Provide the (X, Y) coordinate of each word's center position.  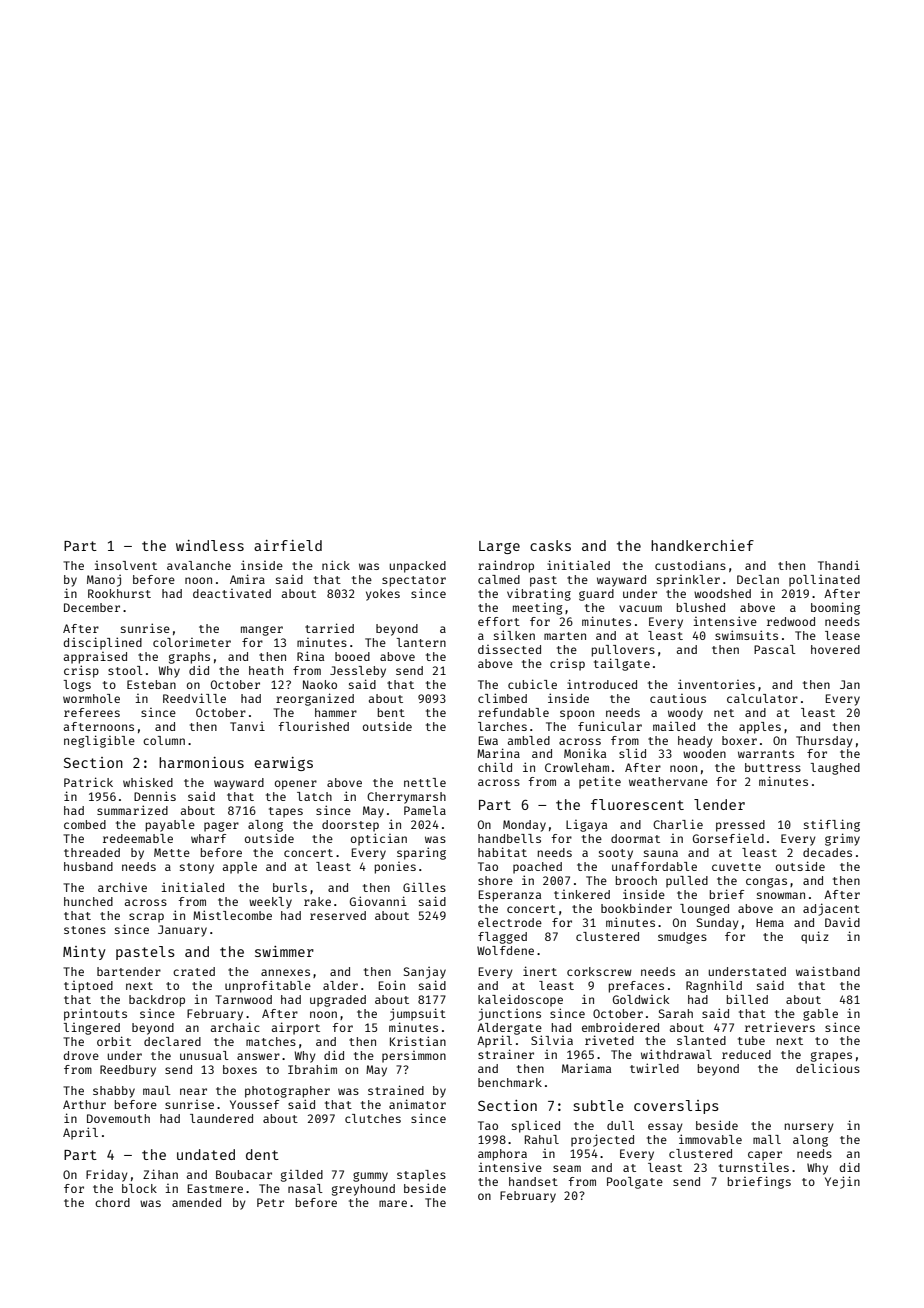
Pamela (425, 810)
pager (221, 827)
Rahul (542, 1139)
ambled (529, 740)
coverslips (676, 1107)
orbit (114, 1041)
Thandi (839, 565)
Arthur (84, 1104)
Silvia (552, 1040)
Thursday (824, 742)
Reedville (194, 698)
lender (719, 804)
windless (210, 545)
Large (499, 547)
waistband (828, 971)
